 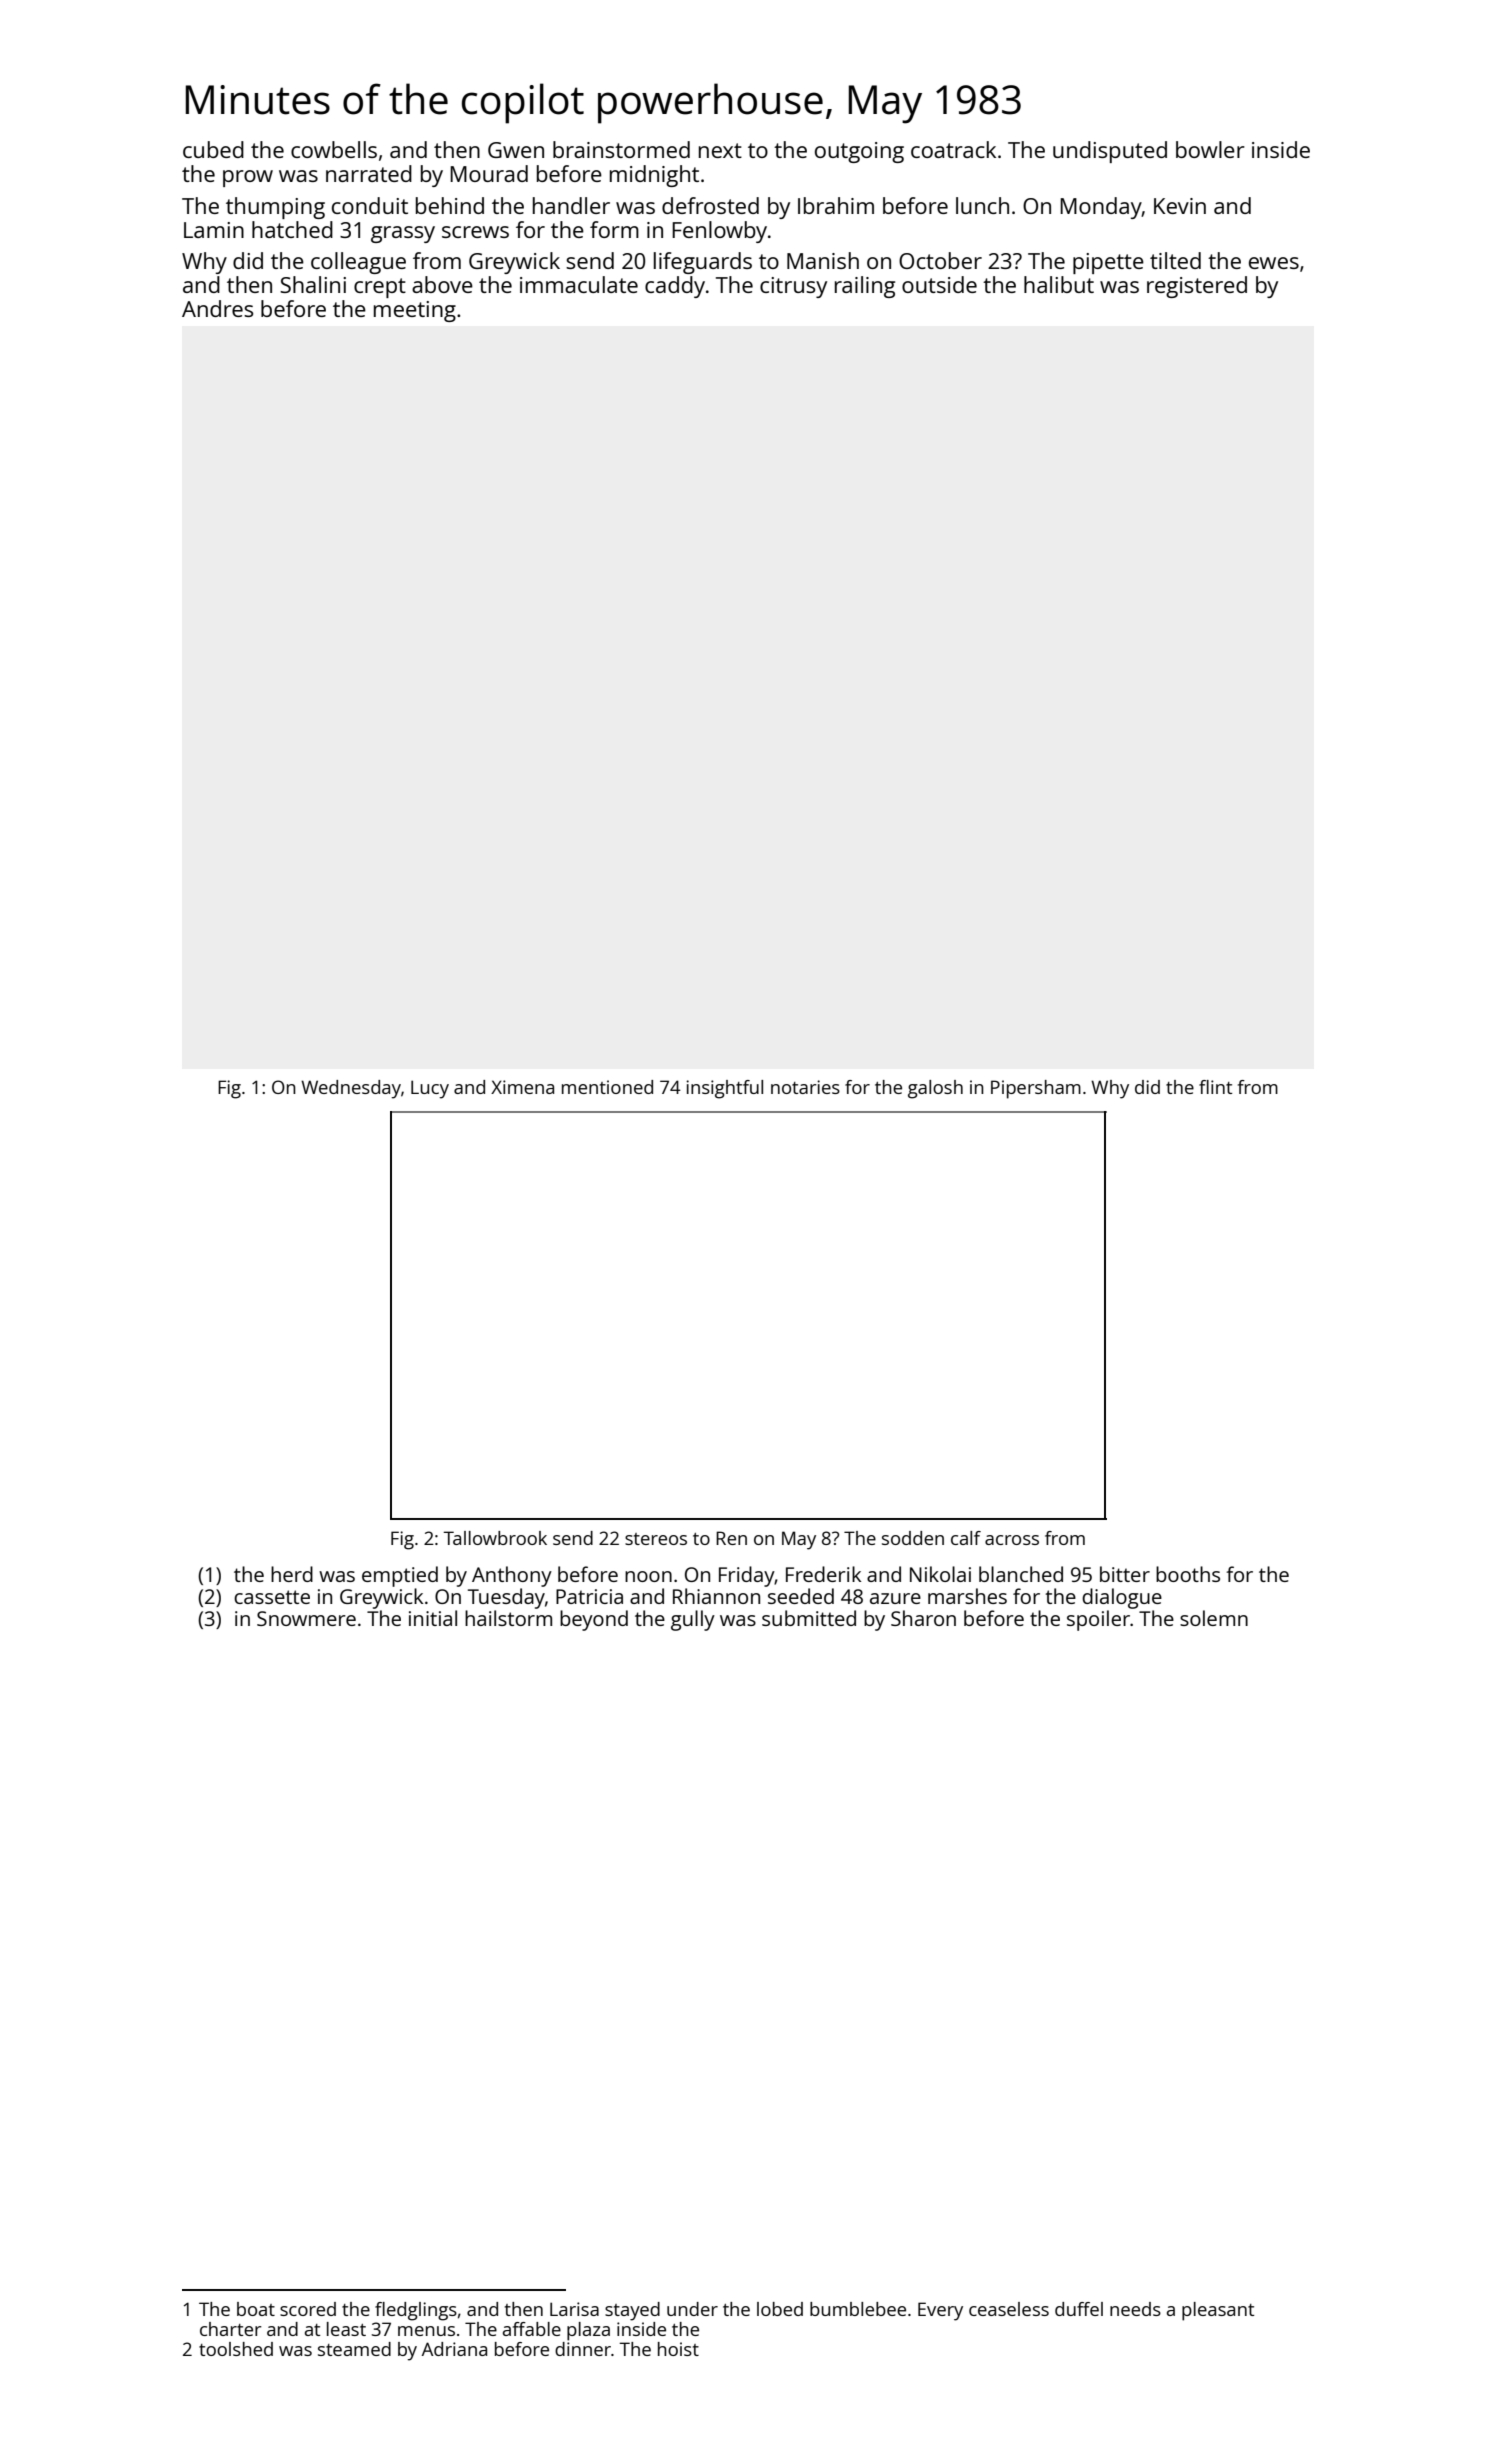 I want to click on herd, so click(x=292, y=1574).
